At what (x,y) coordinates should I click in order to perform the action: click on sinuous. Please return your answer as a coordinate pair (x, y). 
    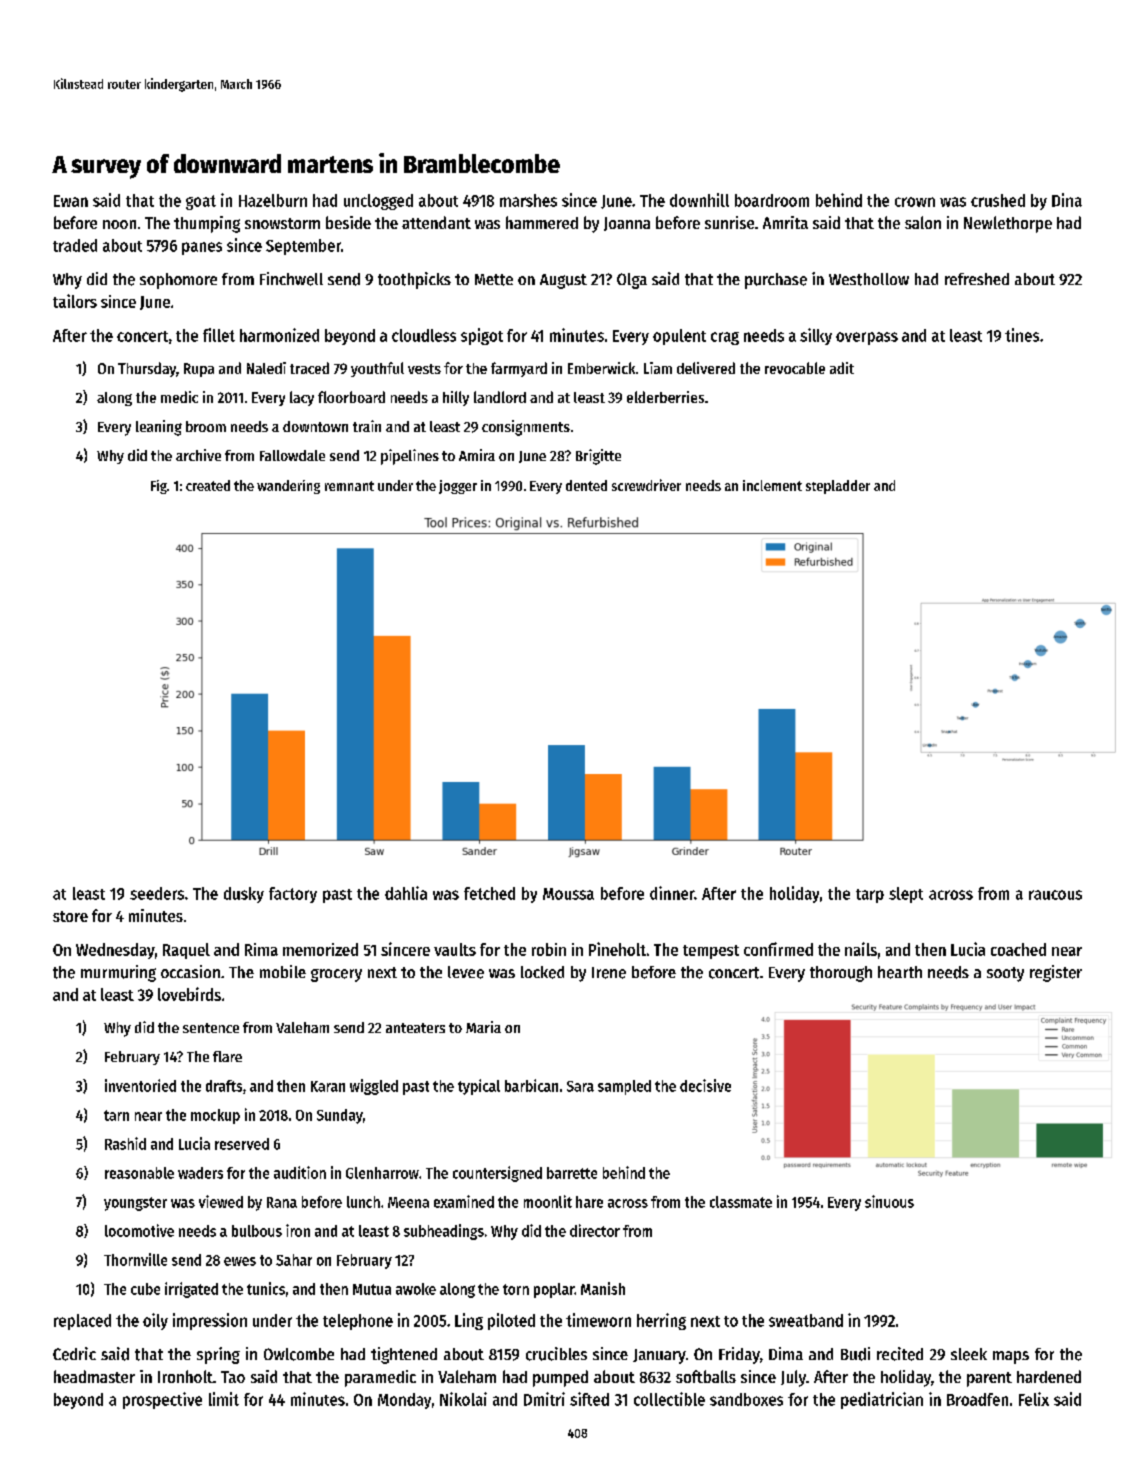
    Looking at the image, I should click on (889, 1201).
